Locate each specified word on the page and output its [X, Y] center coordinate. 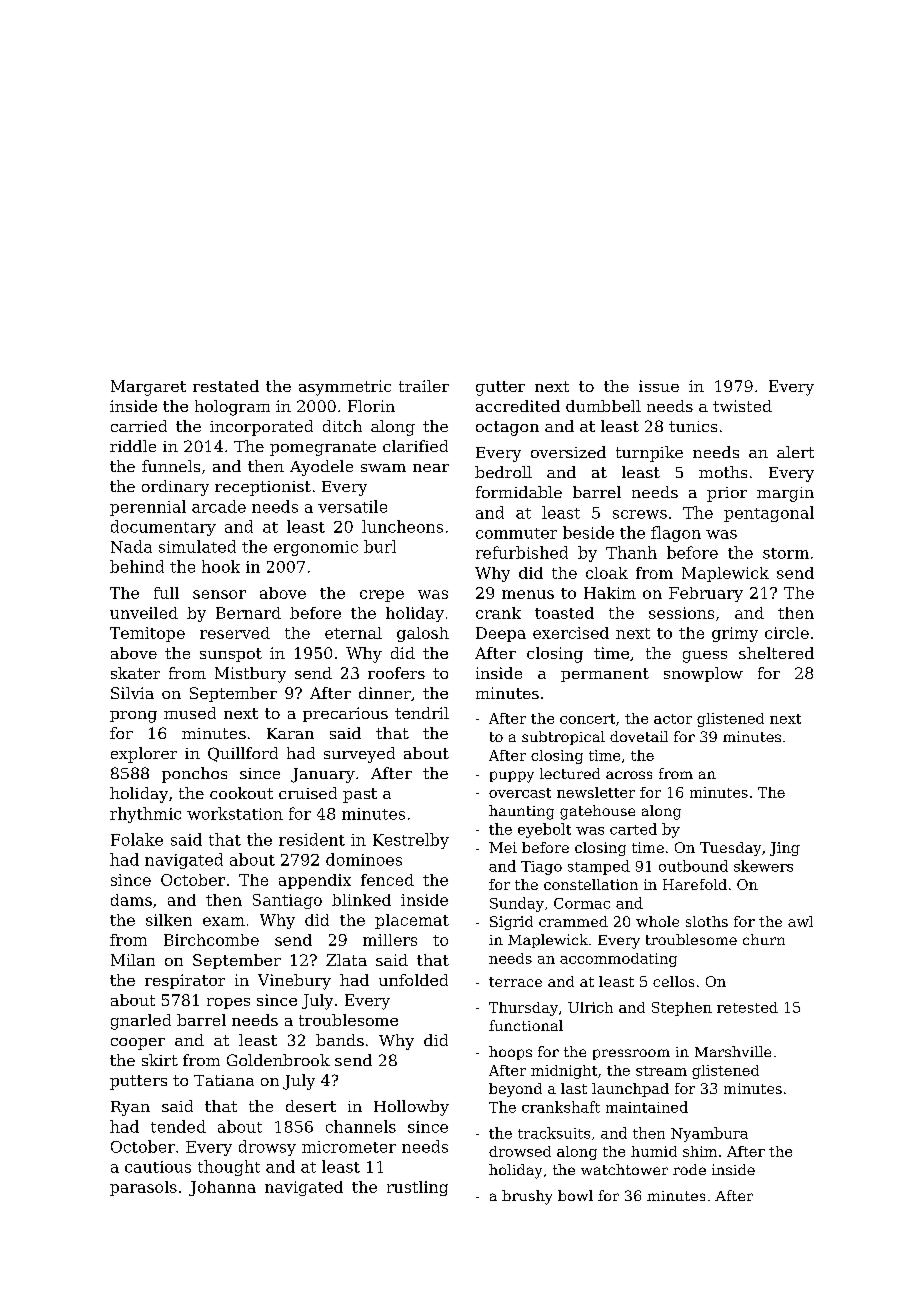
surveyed [359, 755]
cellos [673, 981]
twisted [742, 406]
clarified [415, 446]
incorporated [261, 428]
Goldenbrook [278, 1060]
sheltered [776, 653]
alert [795, 452]
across [629, 775]
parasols [143, 1188]
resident [312, 839]
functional [526, 1025]
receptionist [263, 488]
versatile [352, 506]
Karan [290, 733]
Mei [503, 847]
